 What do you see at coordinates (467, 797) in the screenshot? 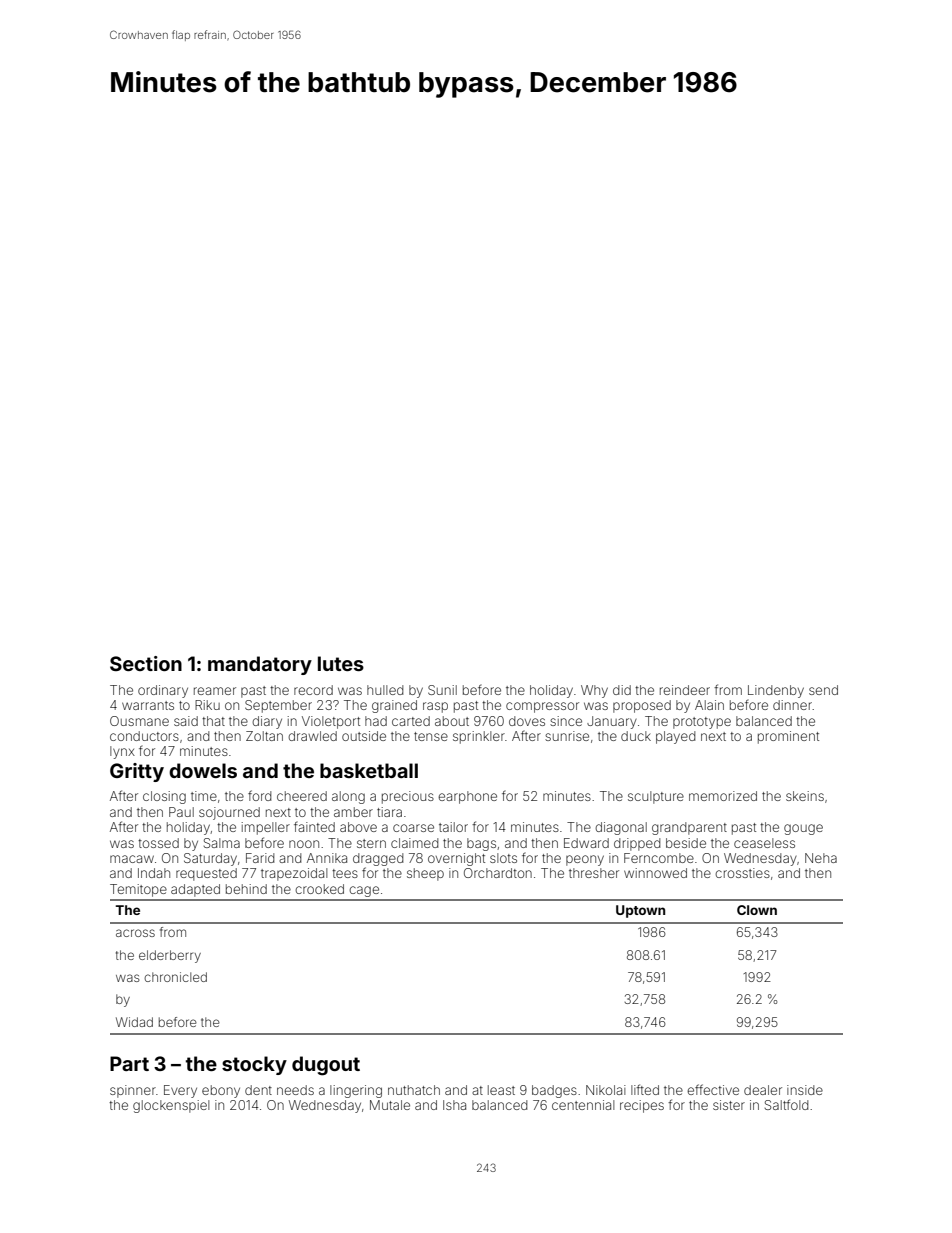
I see `earphone` at bounding box center [467, 797].
